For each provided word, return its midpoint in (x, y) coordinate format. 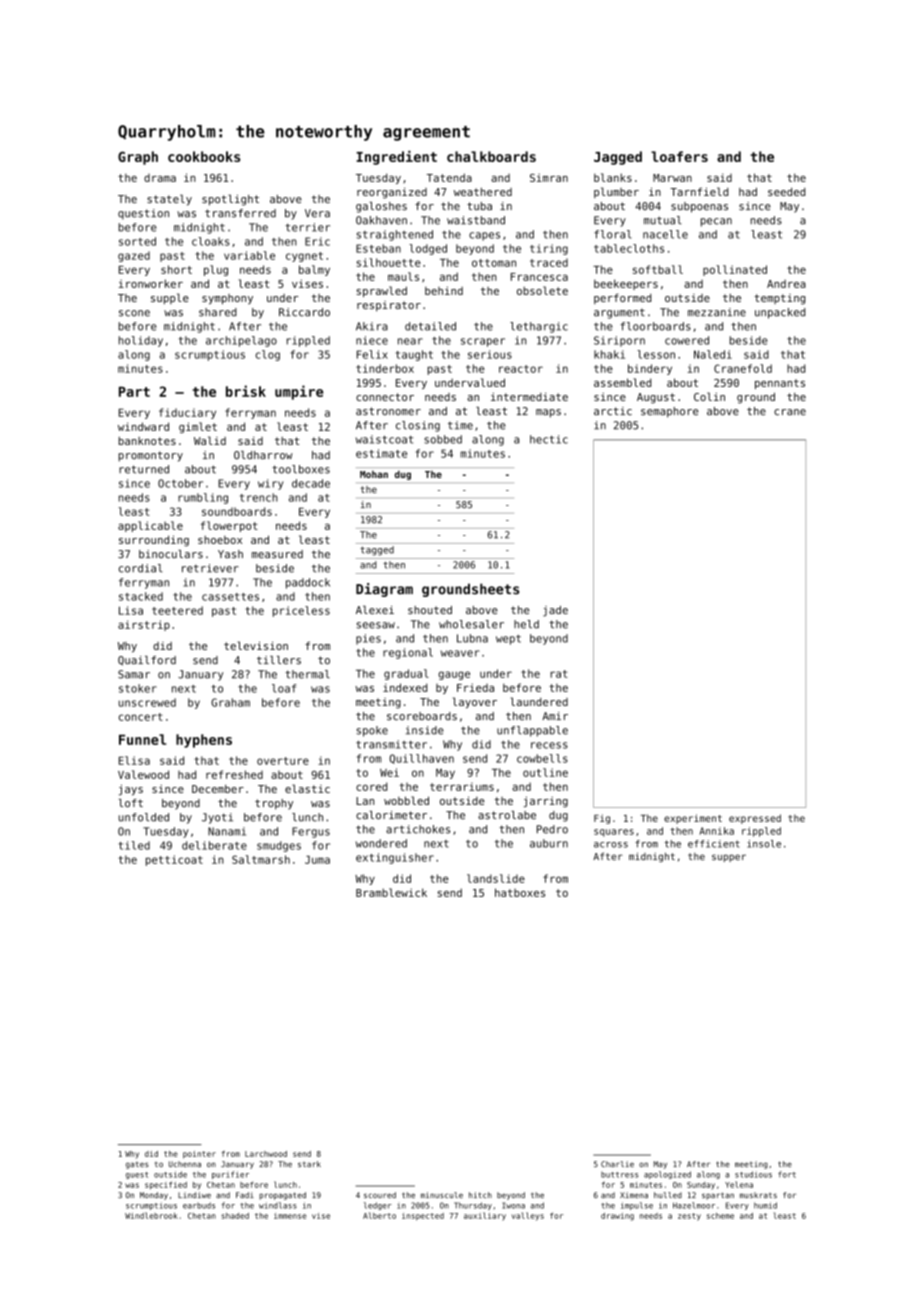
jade (555, 611)
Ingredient (396, 157)
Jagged (618, 158)
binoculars (171, 554)
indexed (405, 687)
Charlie (617, 1164)
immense (290, 1216)
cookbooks (204, 156)
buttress (619, 1175)
